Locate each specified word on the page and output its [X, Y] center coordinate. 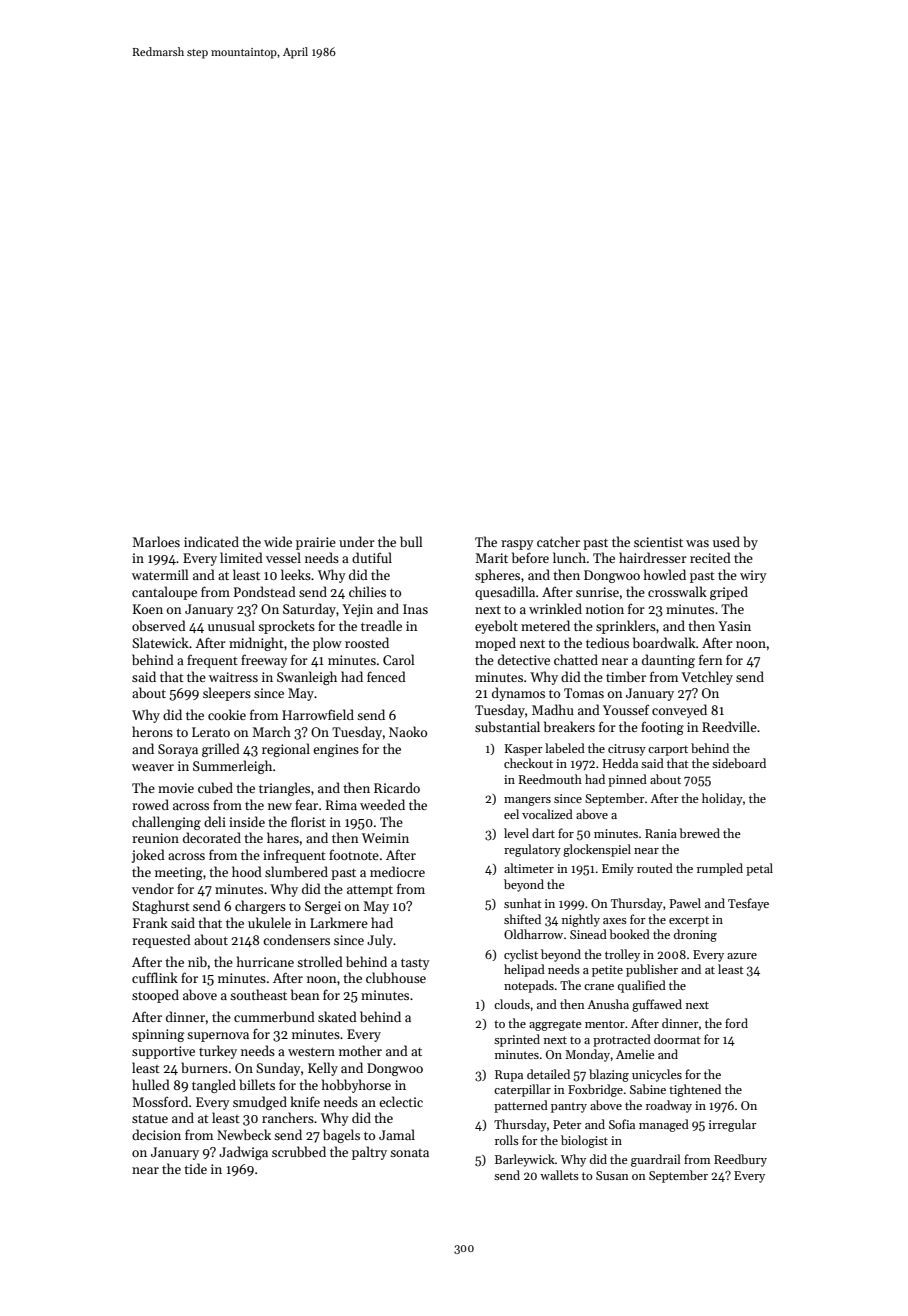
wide [278, 541]
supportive [163, 1052]
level [516, 833]
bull [411, 541]
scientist [658, 542]
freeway [264, 661]
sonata [409, 1153]
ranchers [288, 1117]
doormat [677, 1039]
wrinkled [555, 608]
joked [148, 856]
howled [665, 574]
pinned [627, 780]
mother [360, 1050]
